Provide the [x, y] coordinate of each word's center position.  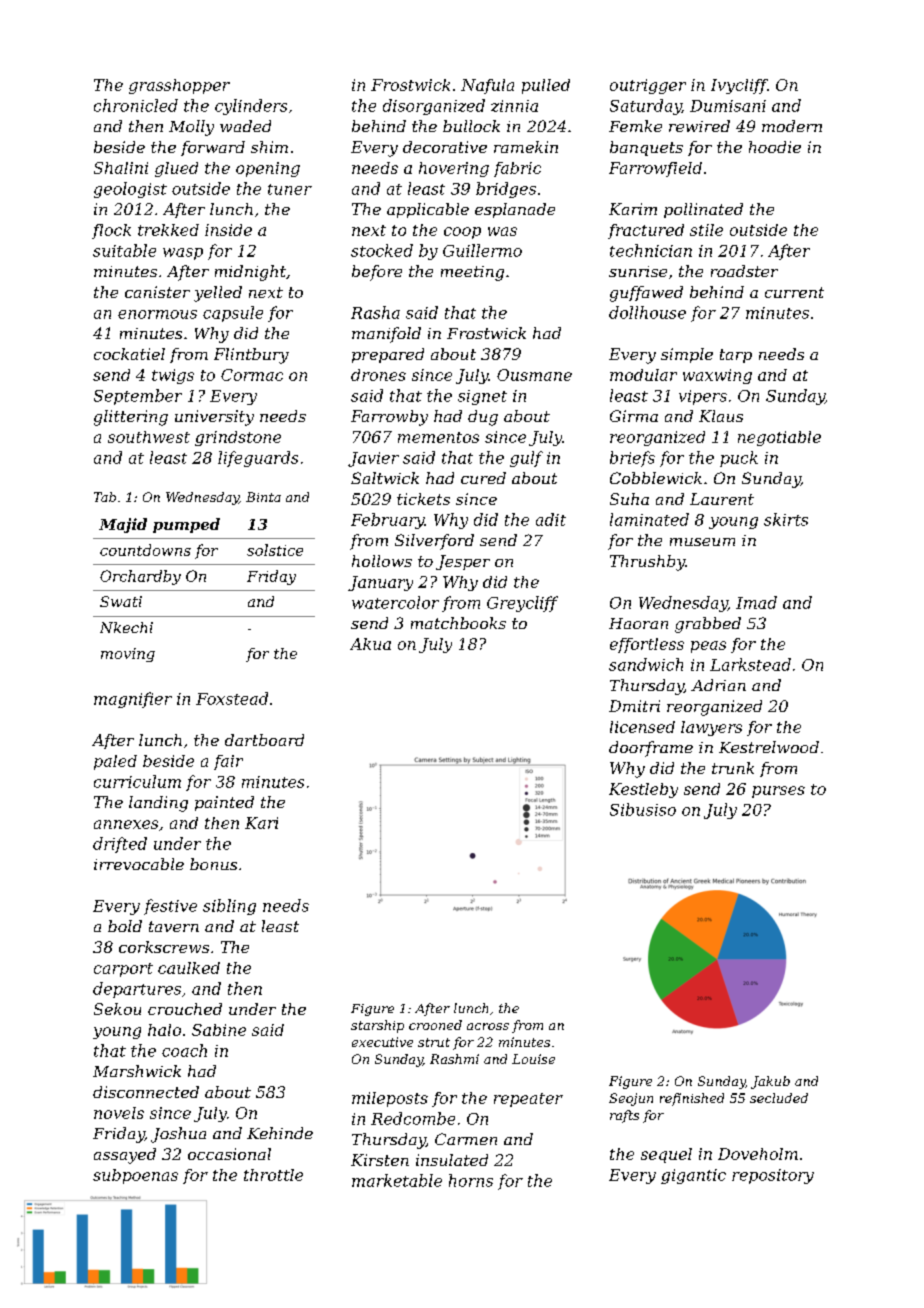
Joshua [178, 1135]
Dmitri [634, 706]
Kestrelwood [769, 747]
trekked [168, 230]
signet [482, 397]
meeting [472, 273]
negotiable [779, 438]
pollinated [703, 210]
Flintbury [251, 356]
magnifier [133, 700]
